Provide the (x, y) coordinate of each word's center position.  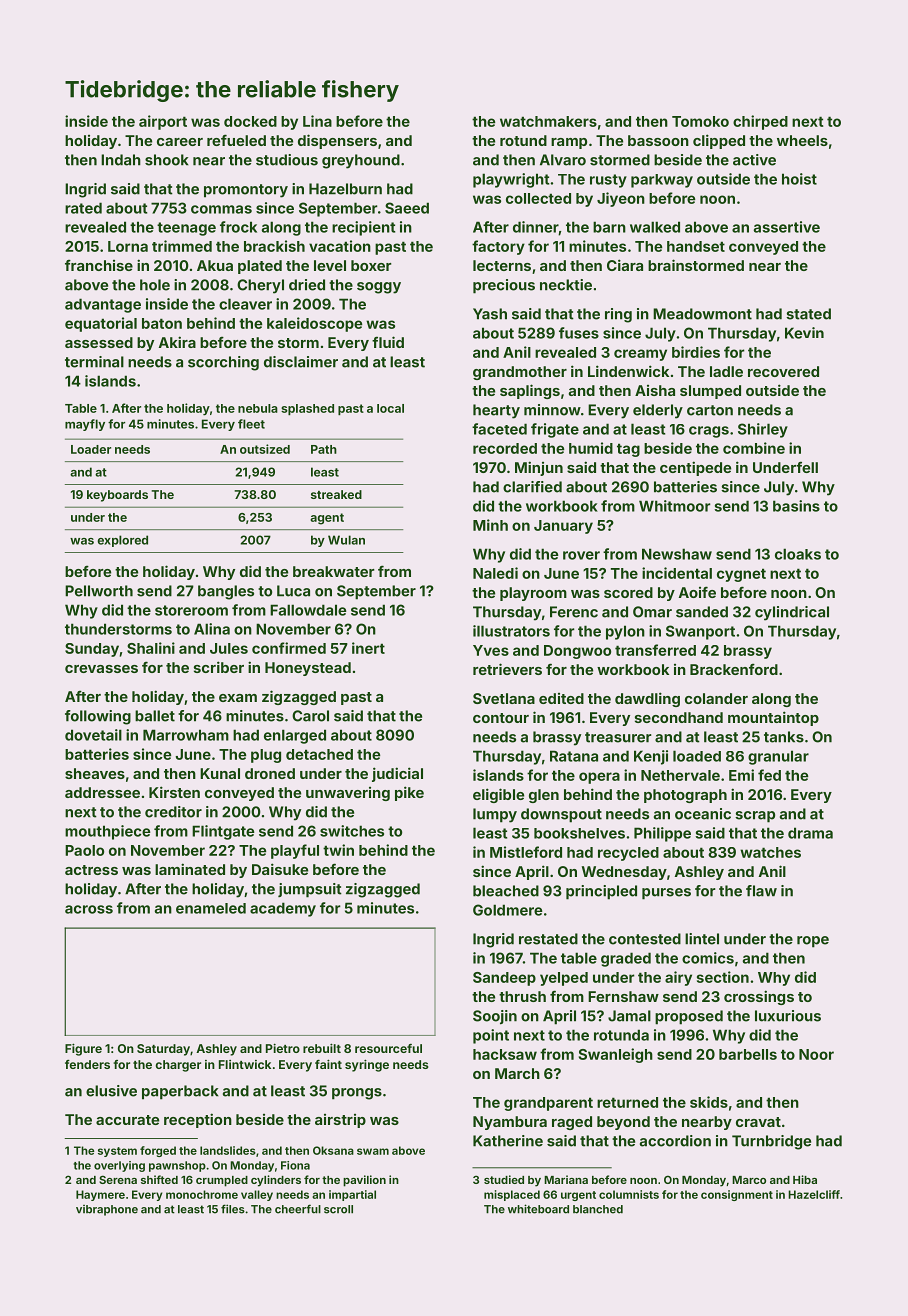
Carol (310, 716)
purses (666, 894)
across (89, 909)
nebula (258, 408)
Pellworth (99, 591)
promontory (246, 191)
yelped (564, 979)
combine (754, 448)
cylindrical (792, 613)
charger (178, 1066)
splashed (307, 409)
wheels (802, 140)
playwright (511, 180)
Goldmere (507, 910)
